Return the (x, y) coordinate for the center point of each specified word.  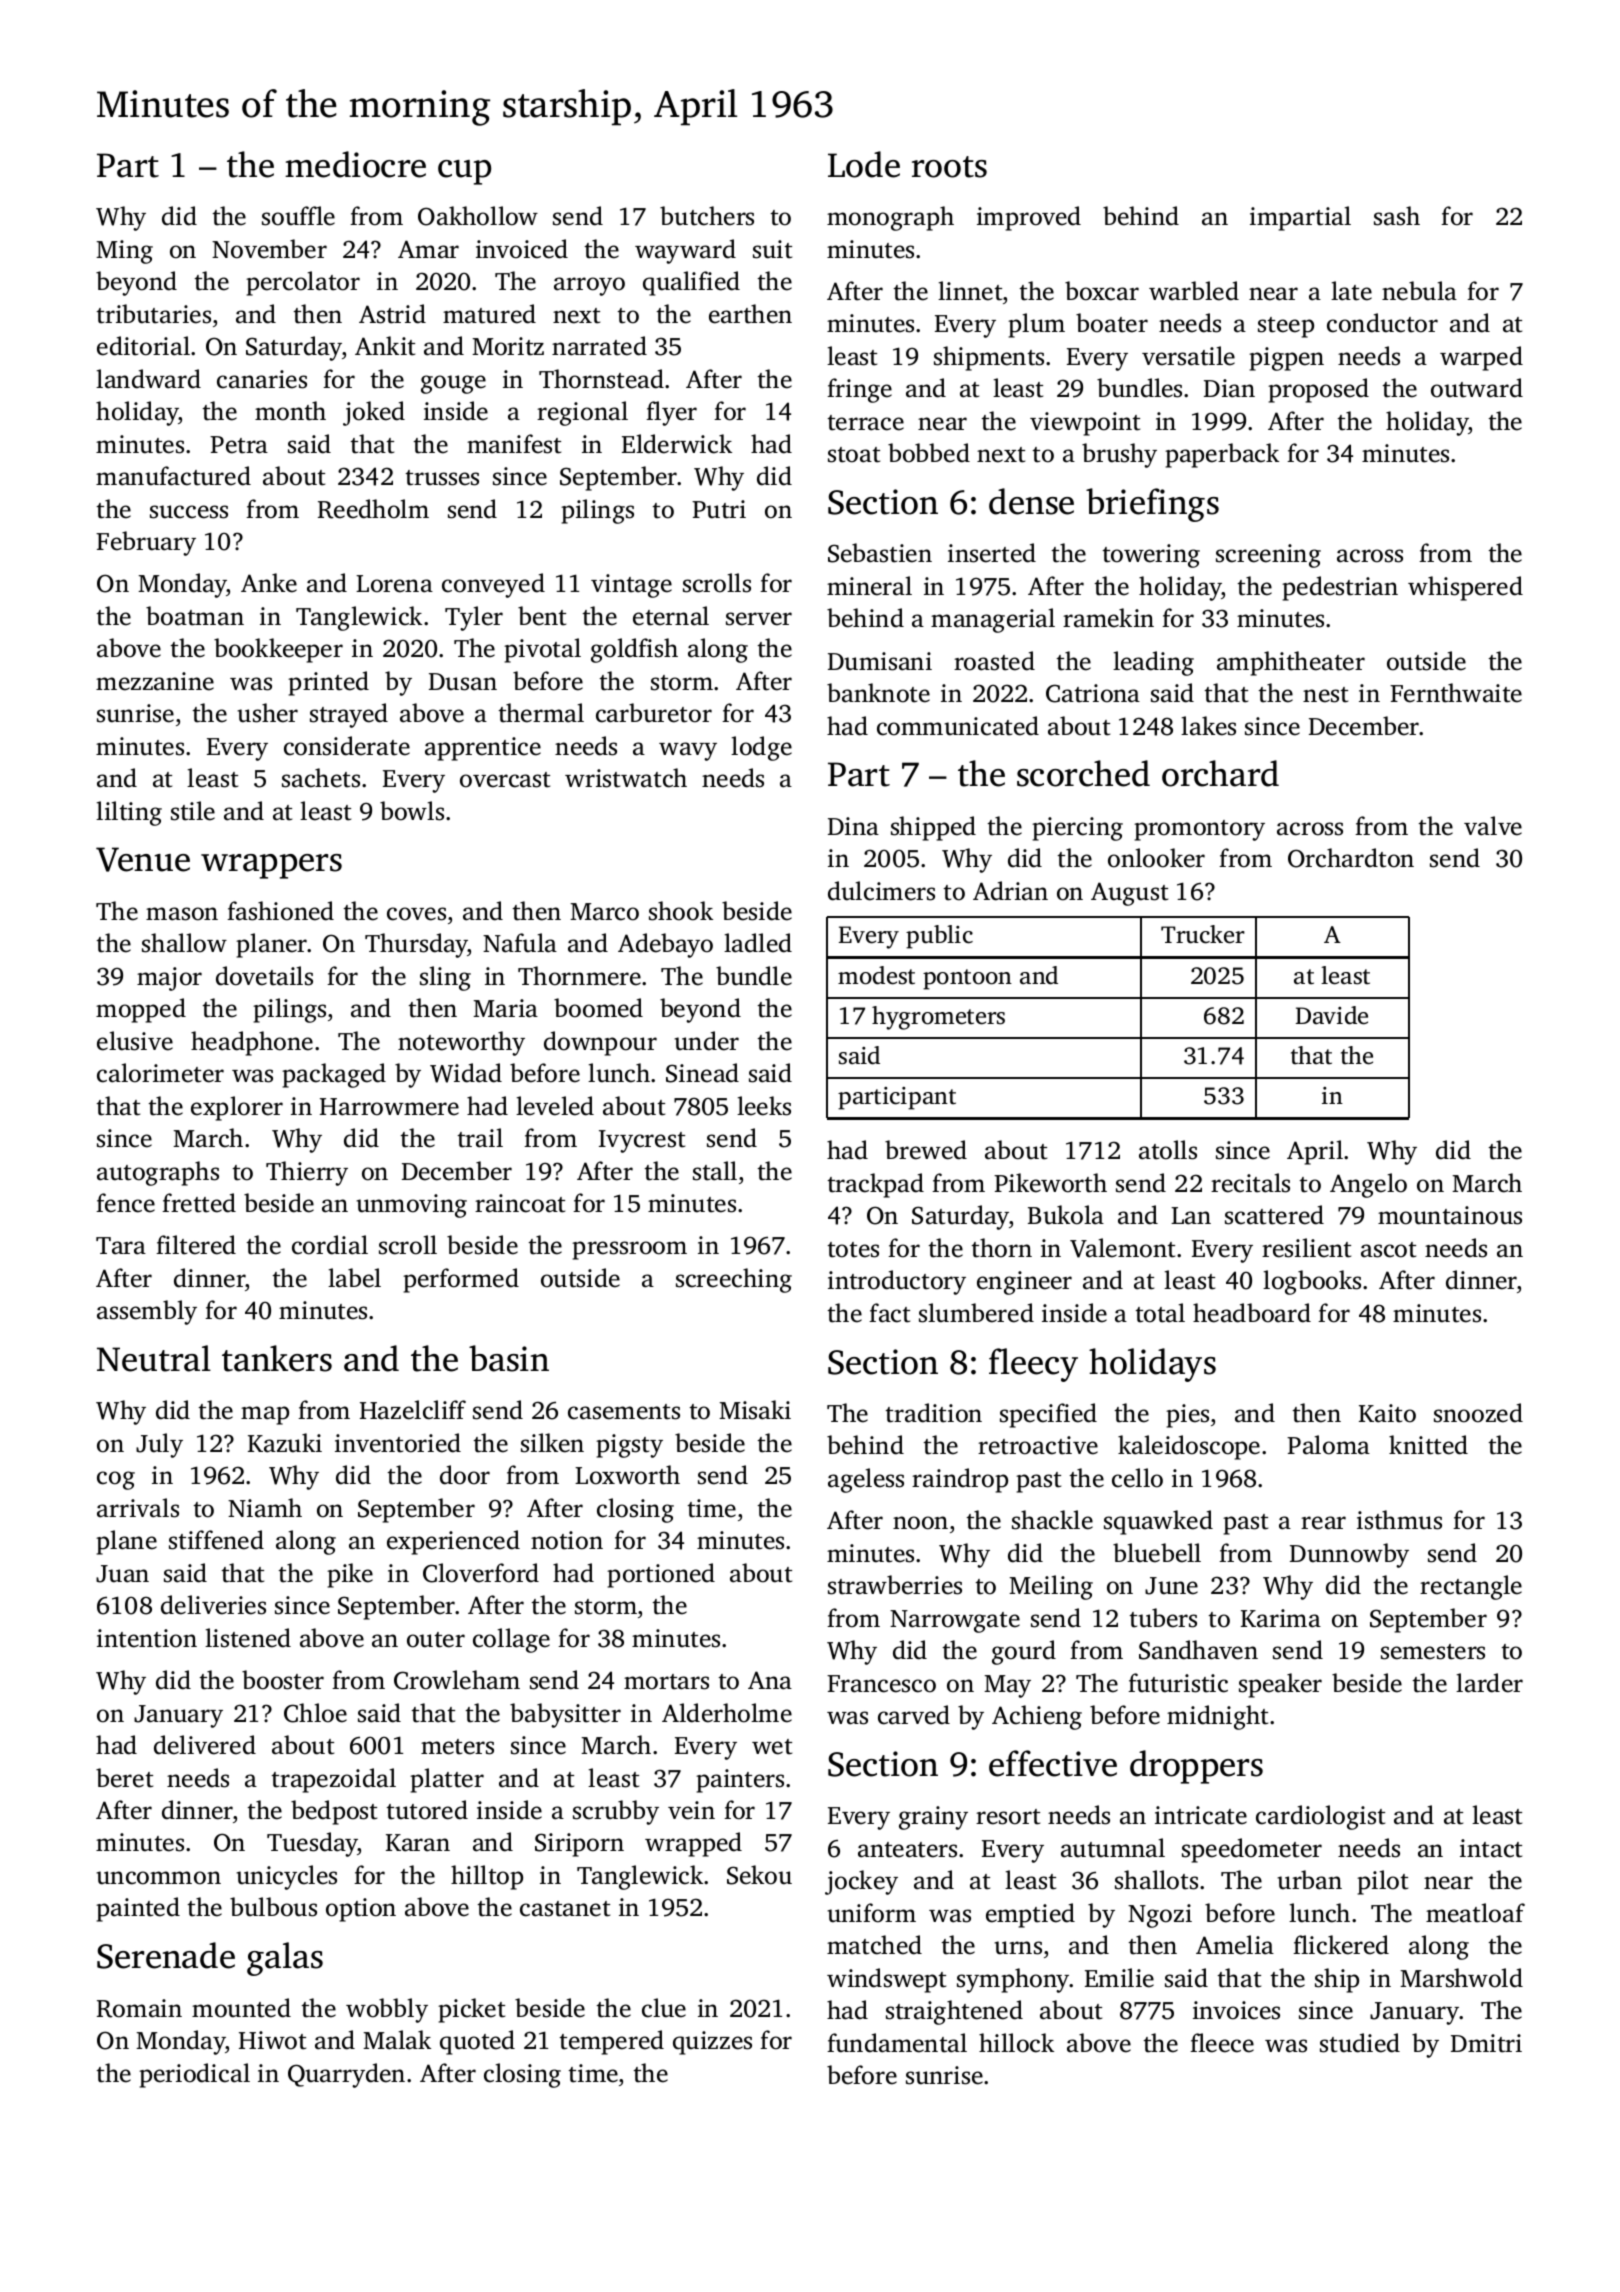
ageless (866, 1480)
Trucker (1203, 934)
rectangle (1471, 1587)
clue (664, 2008)
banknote (878, 693)
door (465, 1475)
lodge (761, 748)
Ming (124, 252)
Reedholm (373, 509)
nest (1325, 695)
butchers (707, 216)
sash (1397, 216)
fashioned (280, 911)
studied (1360, 2043)
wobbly (387, 2010)
